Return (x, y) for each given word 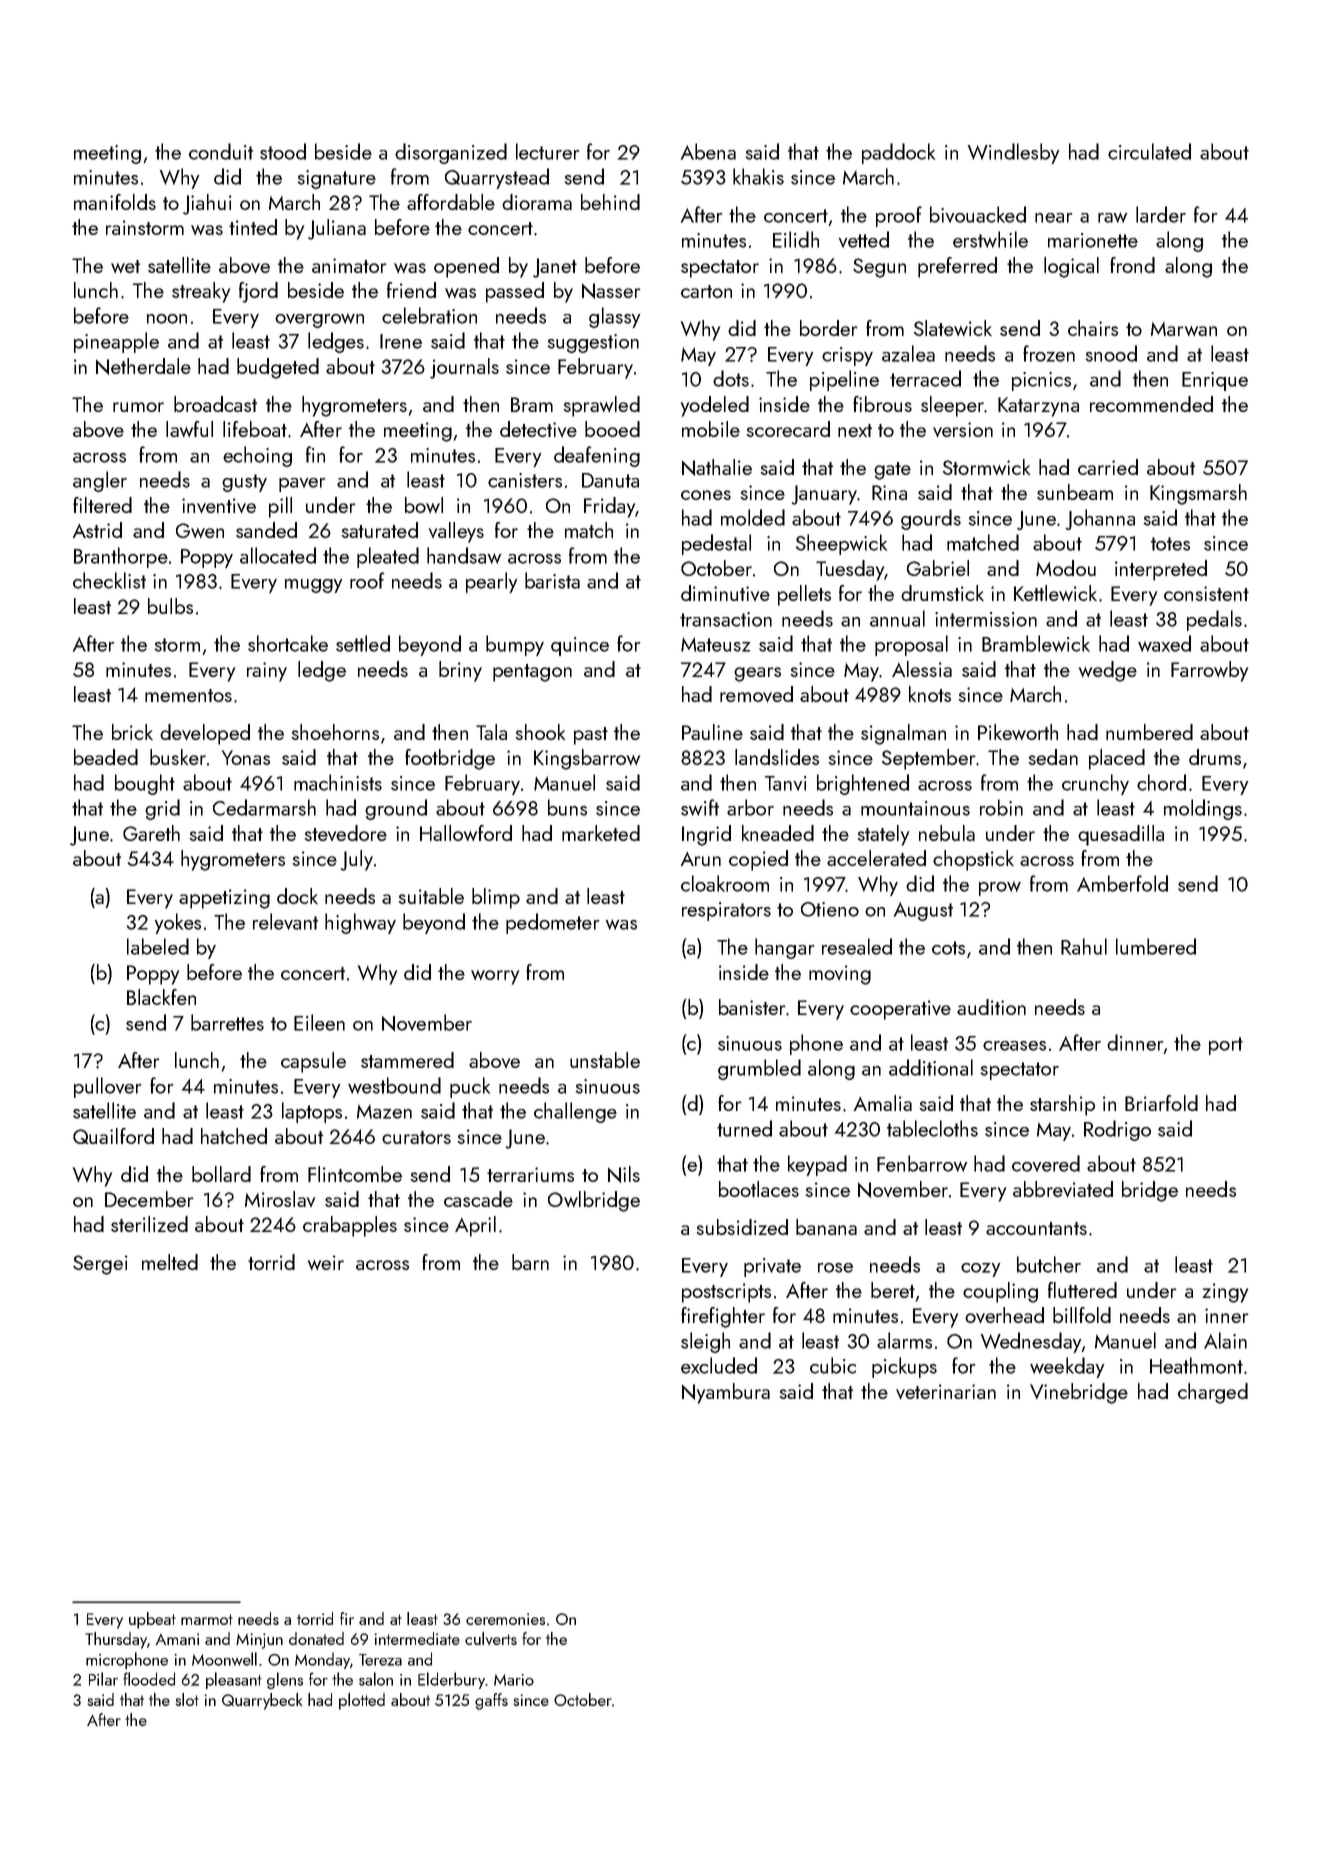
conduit (221, 151)
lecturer (548, 151)
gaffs (491, 1701)
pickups (904, 1367)
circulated (1149, 151)
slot (187, 1699)
